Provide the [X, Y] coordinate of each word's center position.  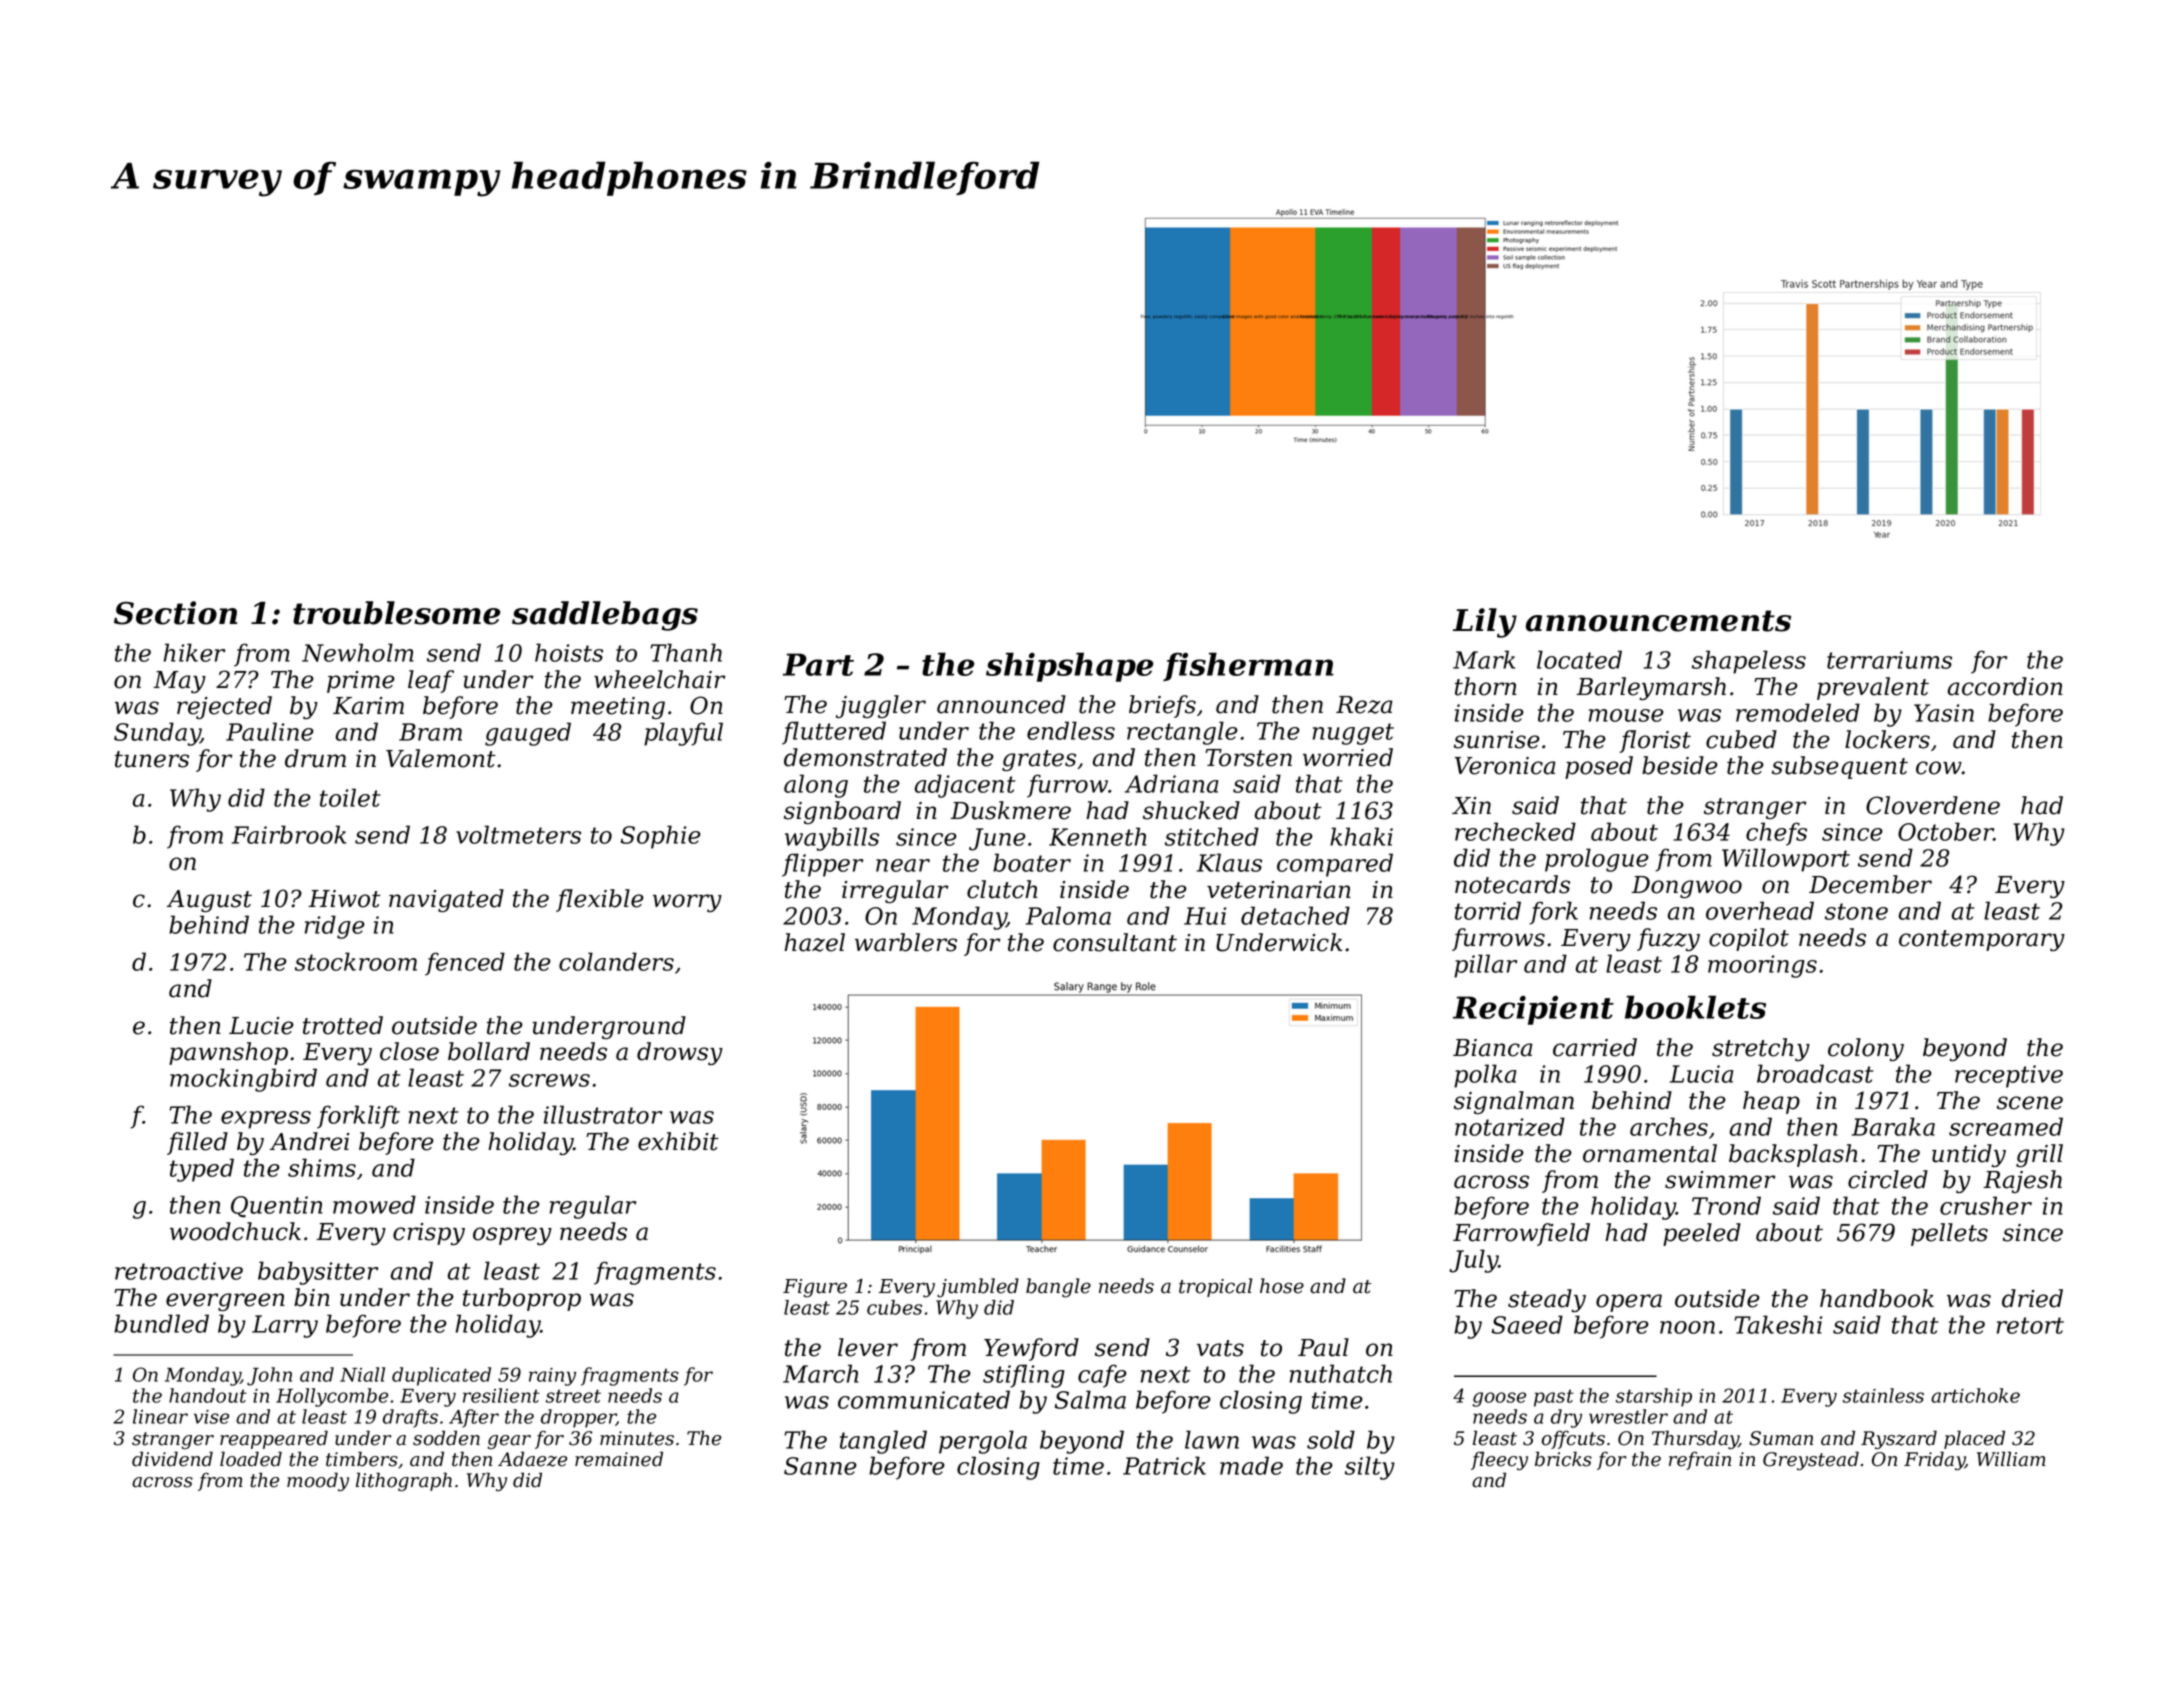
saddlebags [605, 616]
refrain [1700, 1460]
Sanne [820, 1466]
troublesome [397, 613]
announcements [1658, 621]
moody [318, 1481]
